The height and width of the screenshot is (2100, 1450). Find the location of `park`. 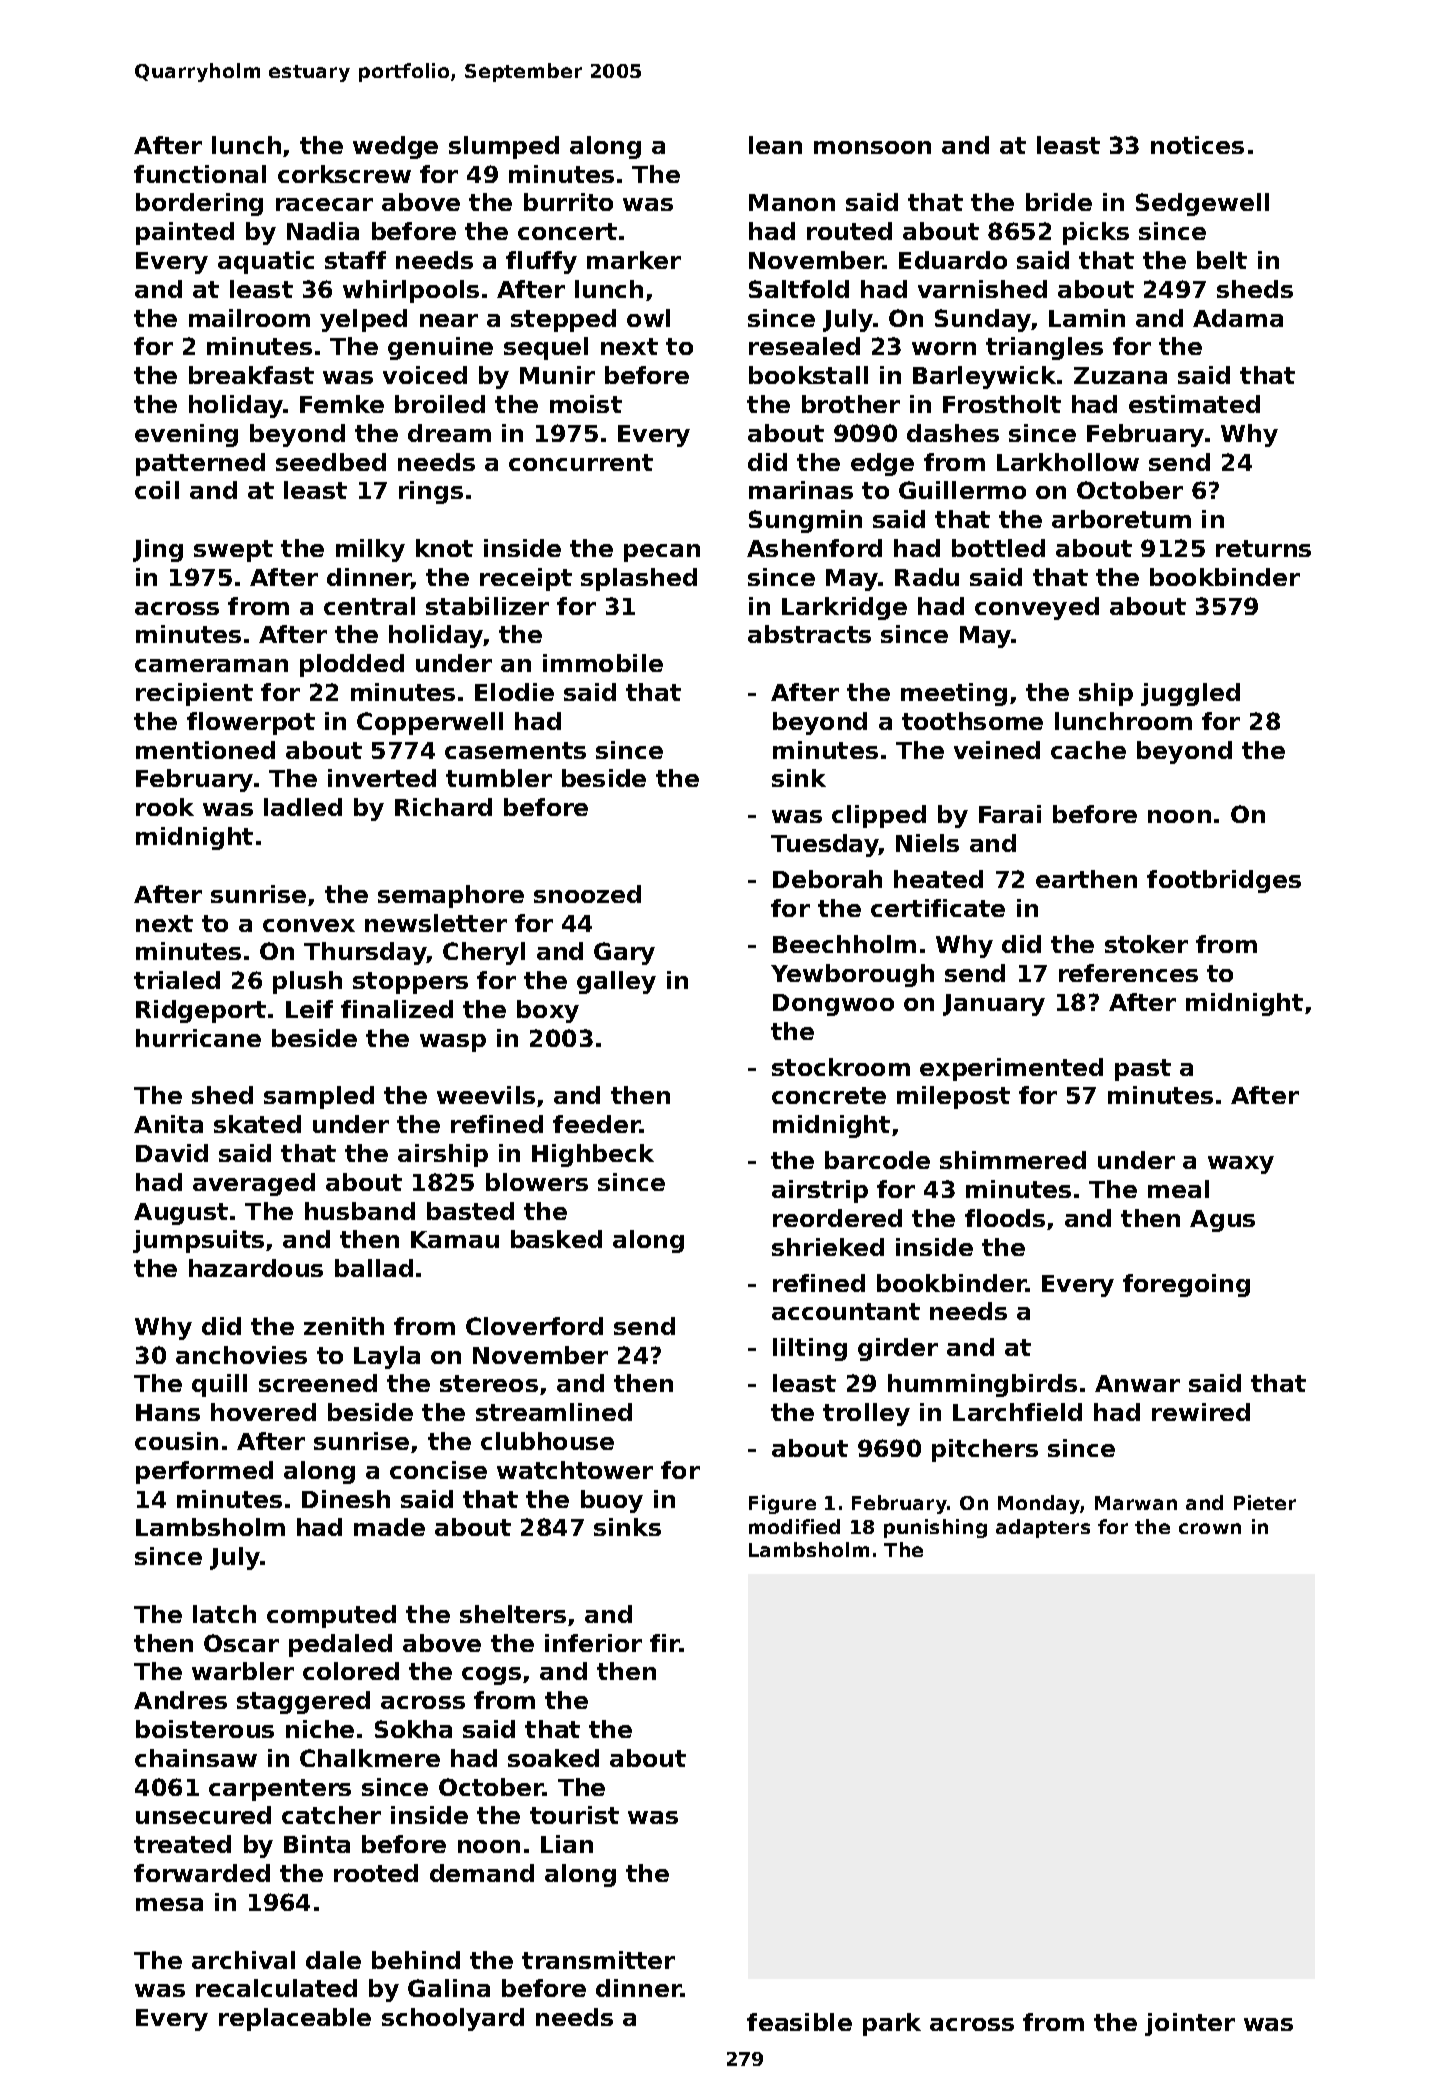

park is located at coordinates (892, 2024).
